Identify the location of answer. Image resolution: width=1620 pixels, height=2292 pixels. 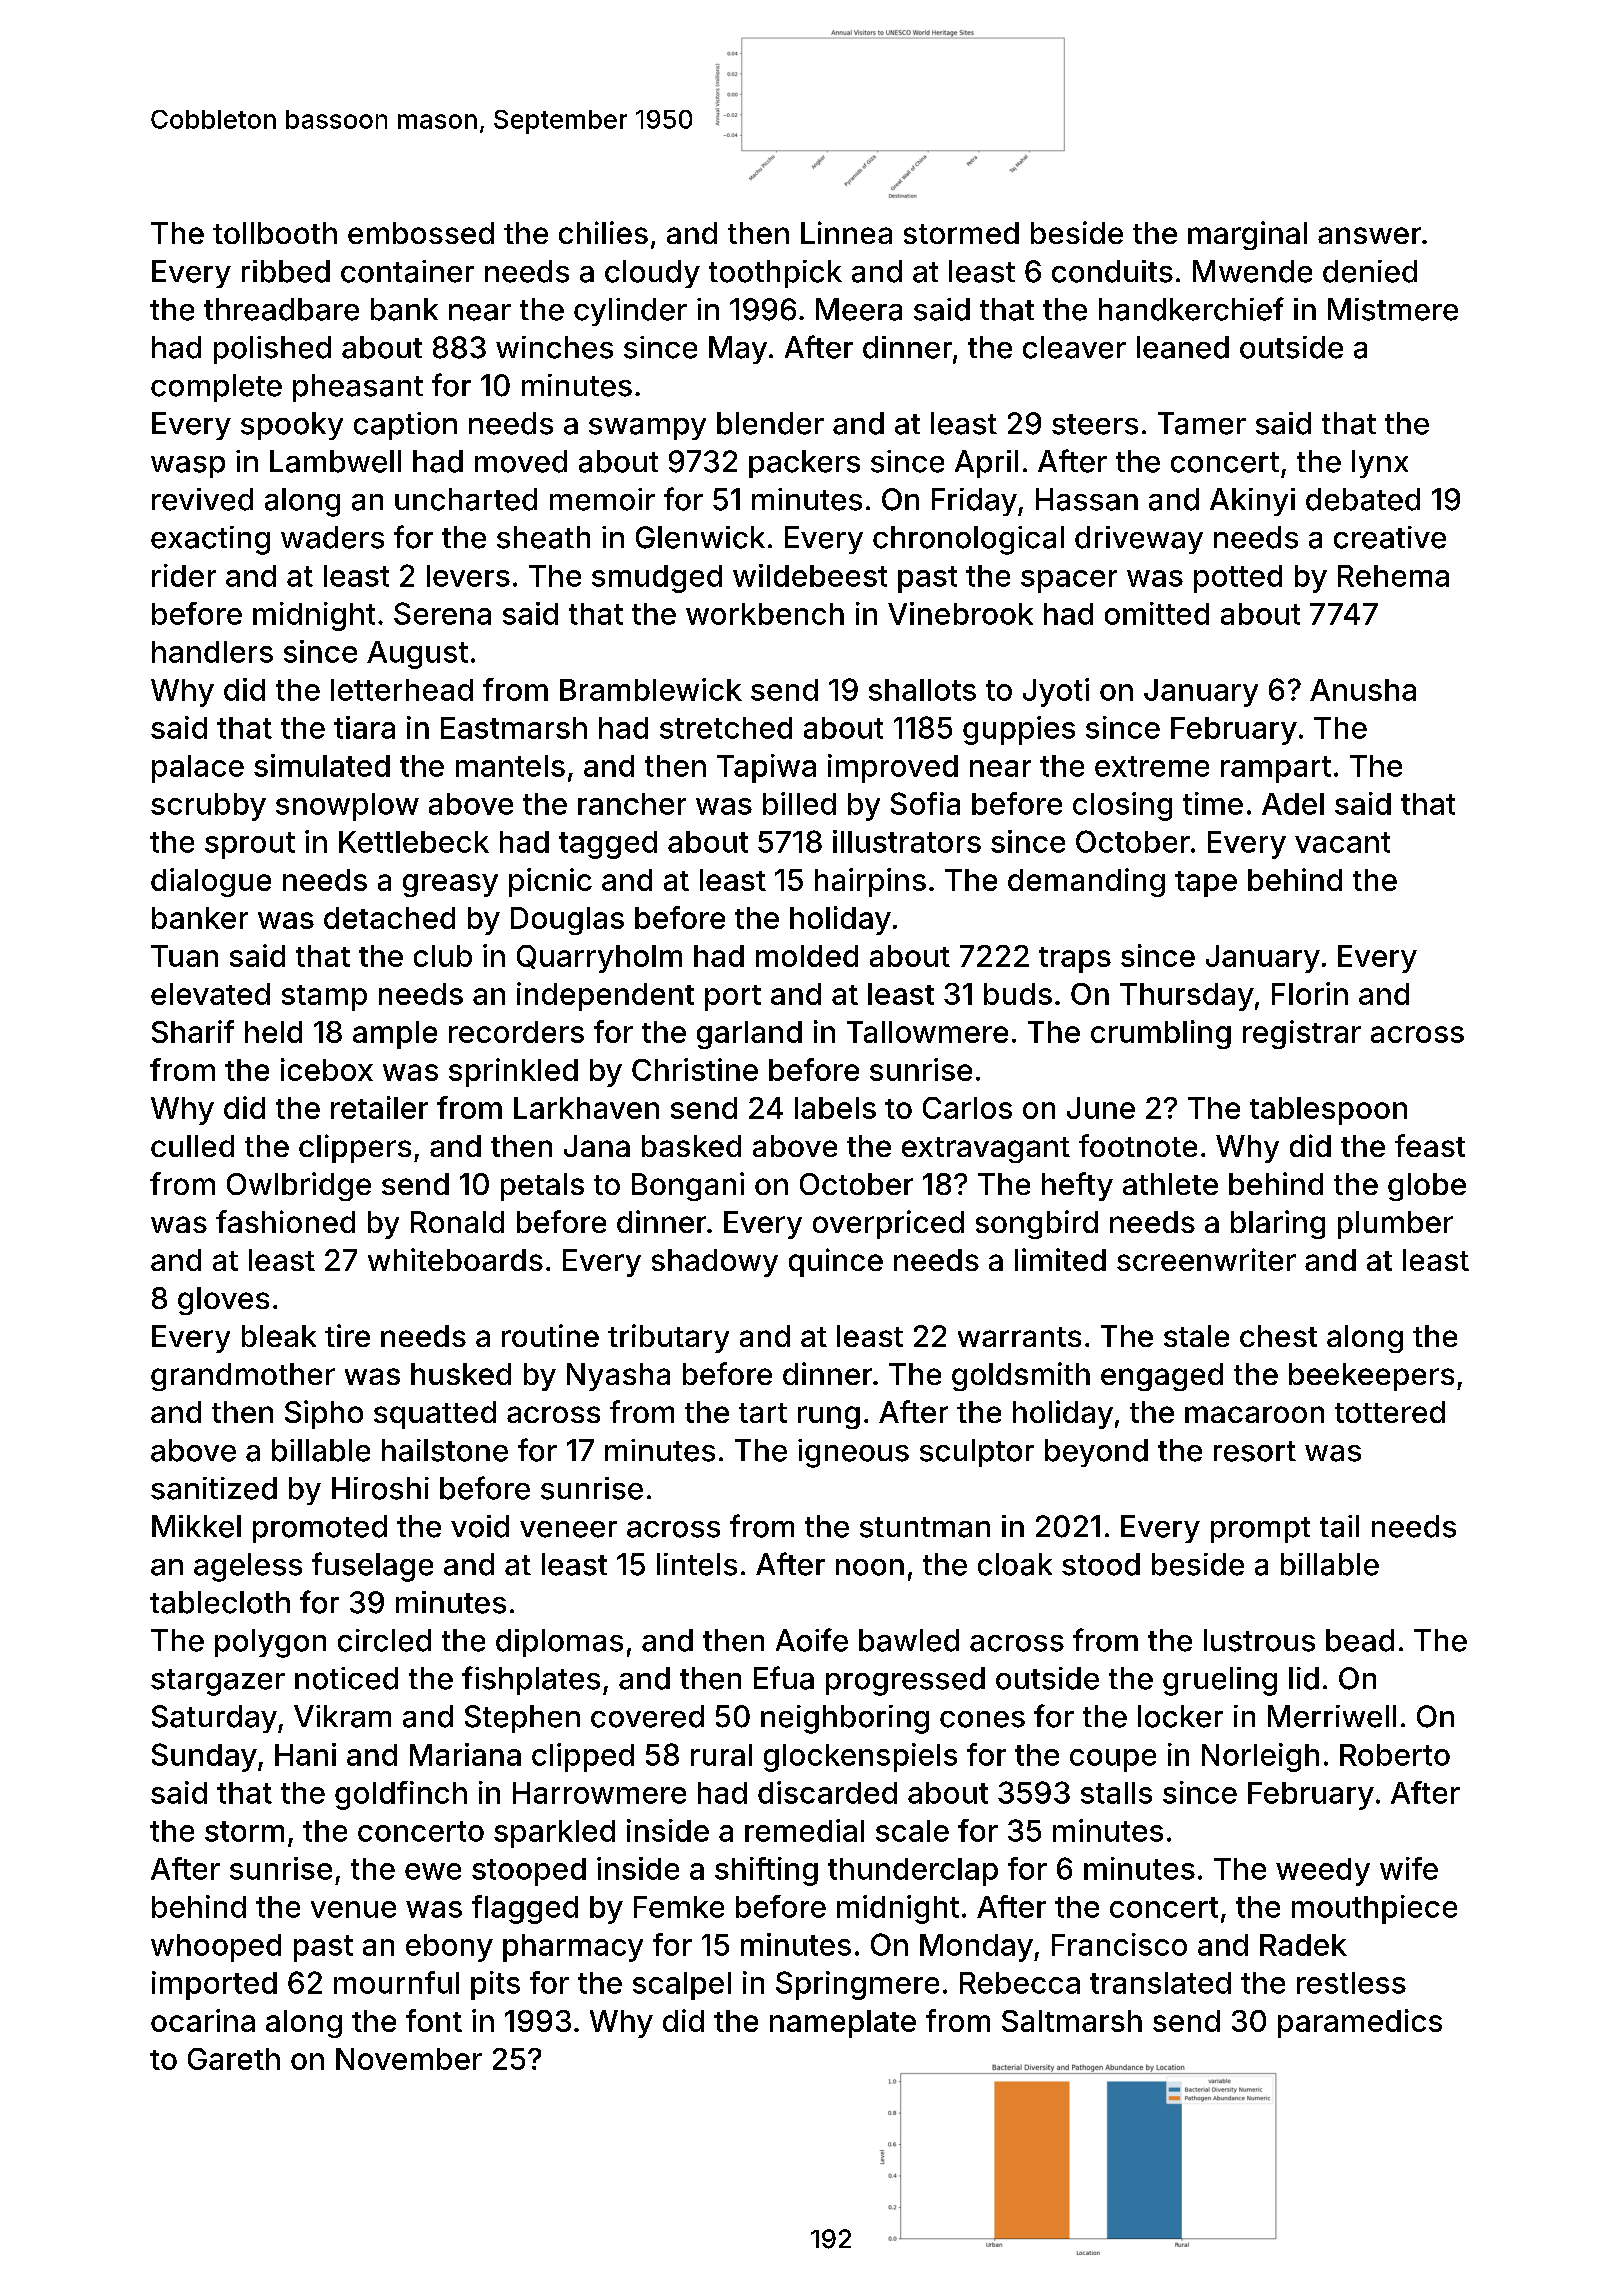
(1369, 235).
